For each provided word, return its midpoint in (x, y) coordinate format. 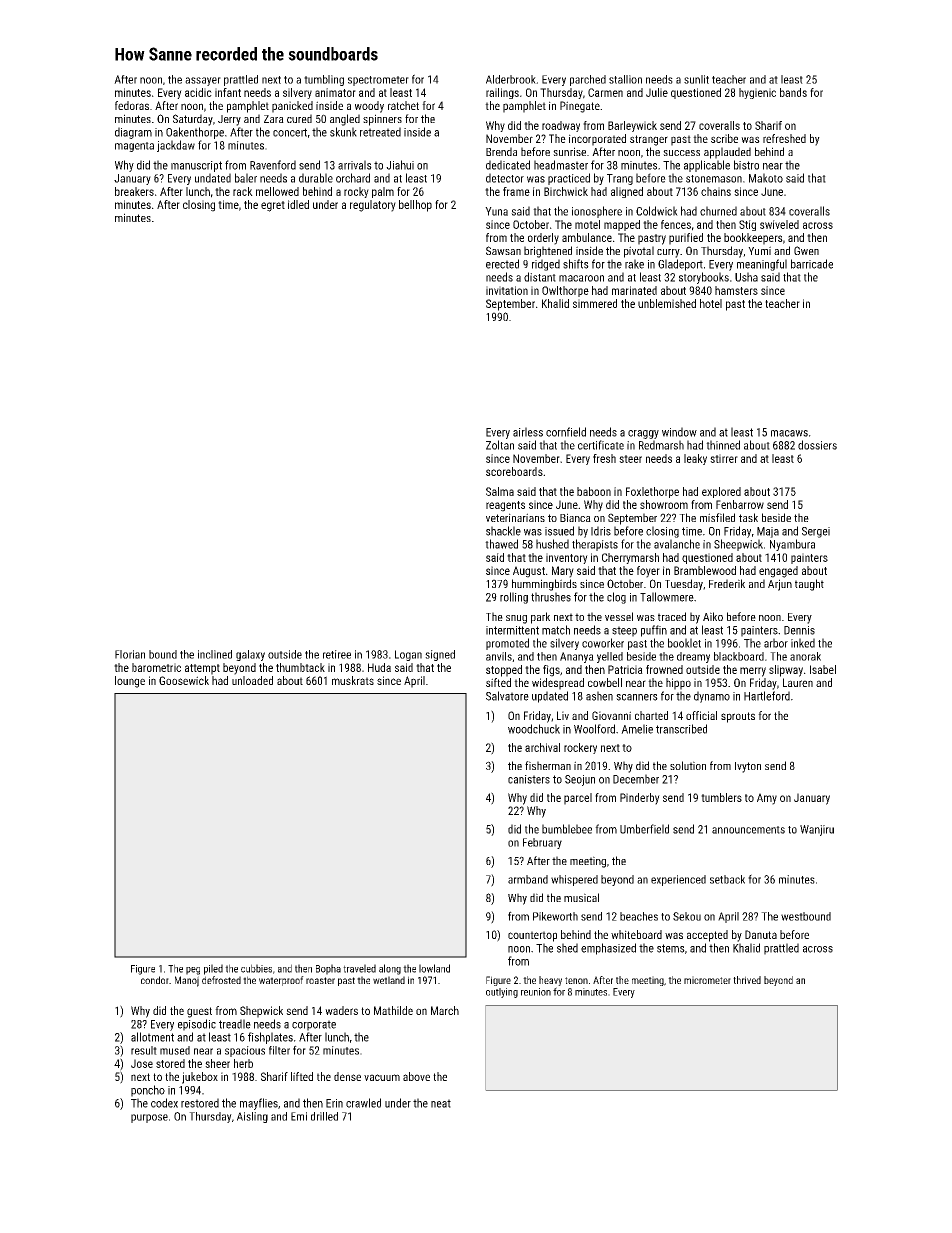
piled (213, 969)
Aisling (252, 1117)
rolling (514, 598)
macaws (789, 433)
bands (793, 92)
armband (528, 879)
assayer (203, 81)
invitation (507, 290)
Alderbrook (511, 79)
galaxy (250, 655)
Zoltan (500, 445)
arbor (776, 643)
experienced (678, 880)
